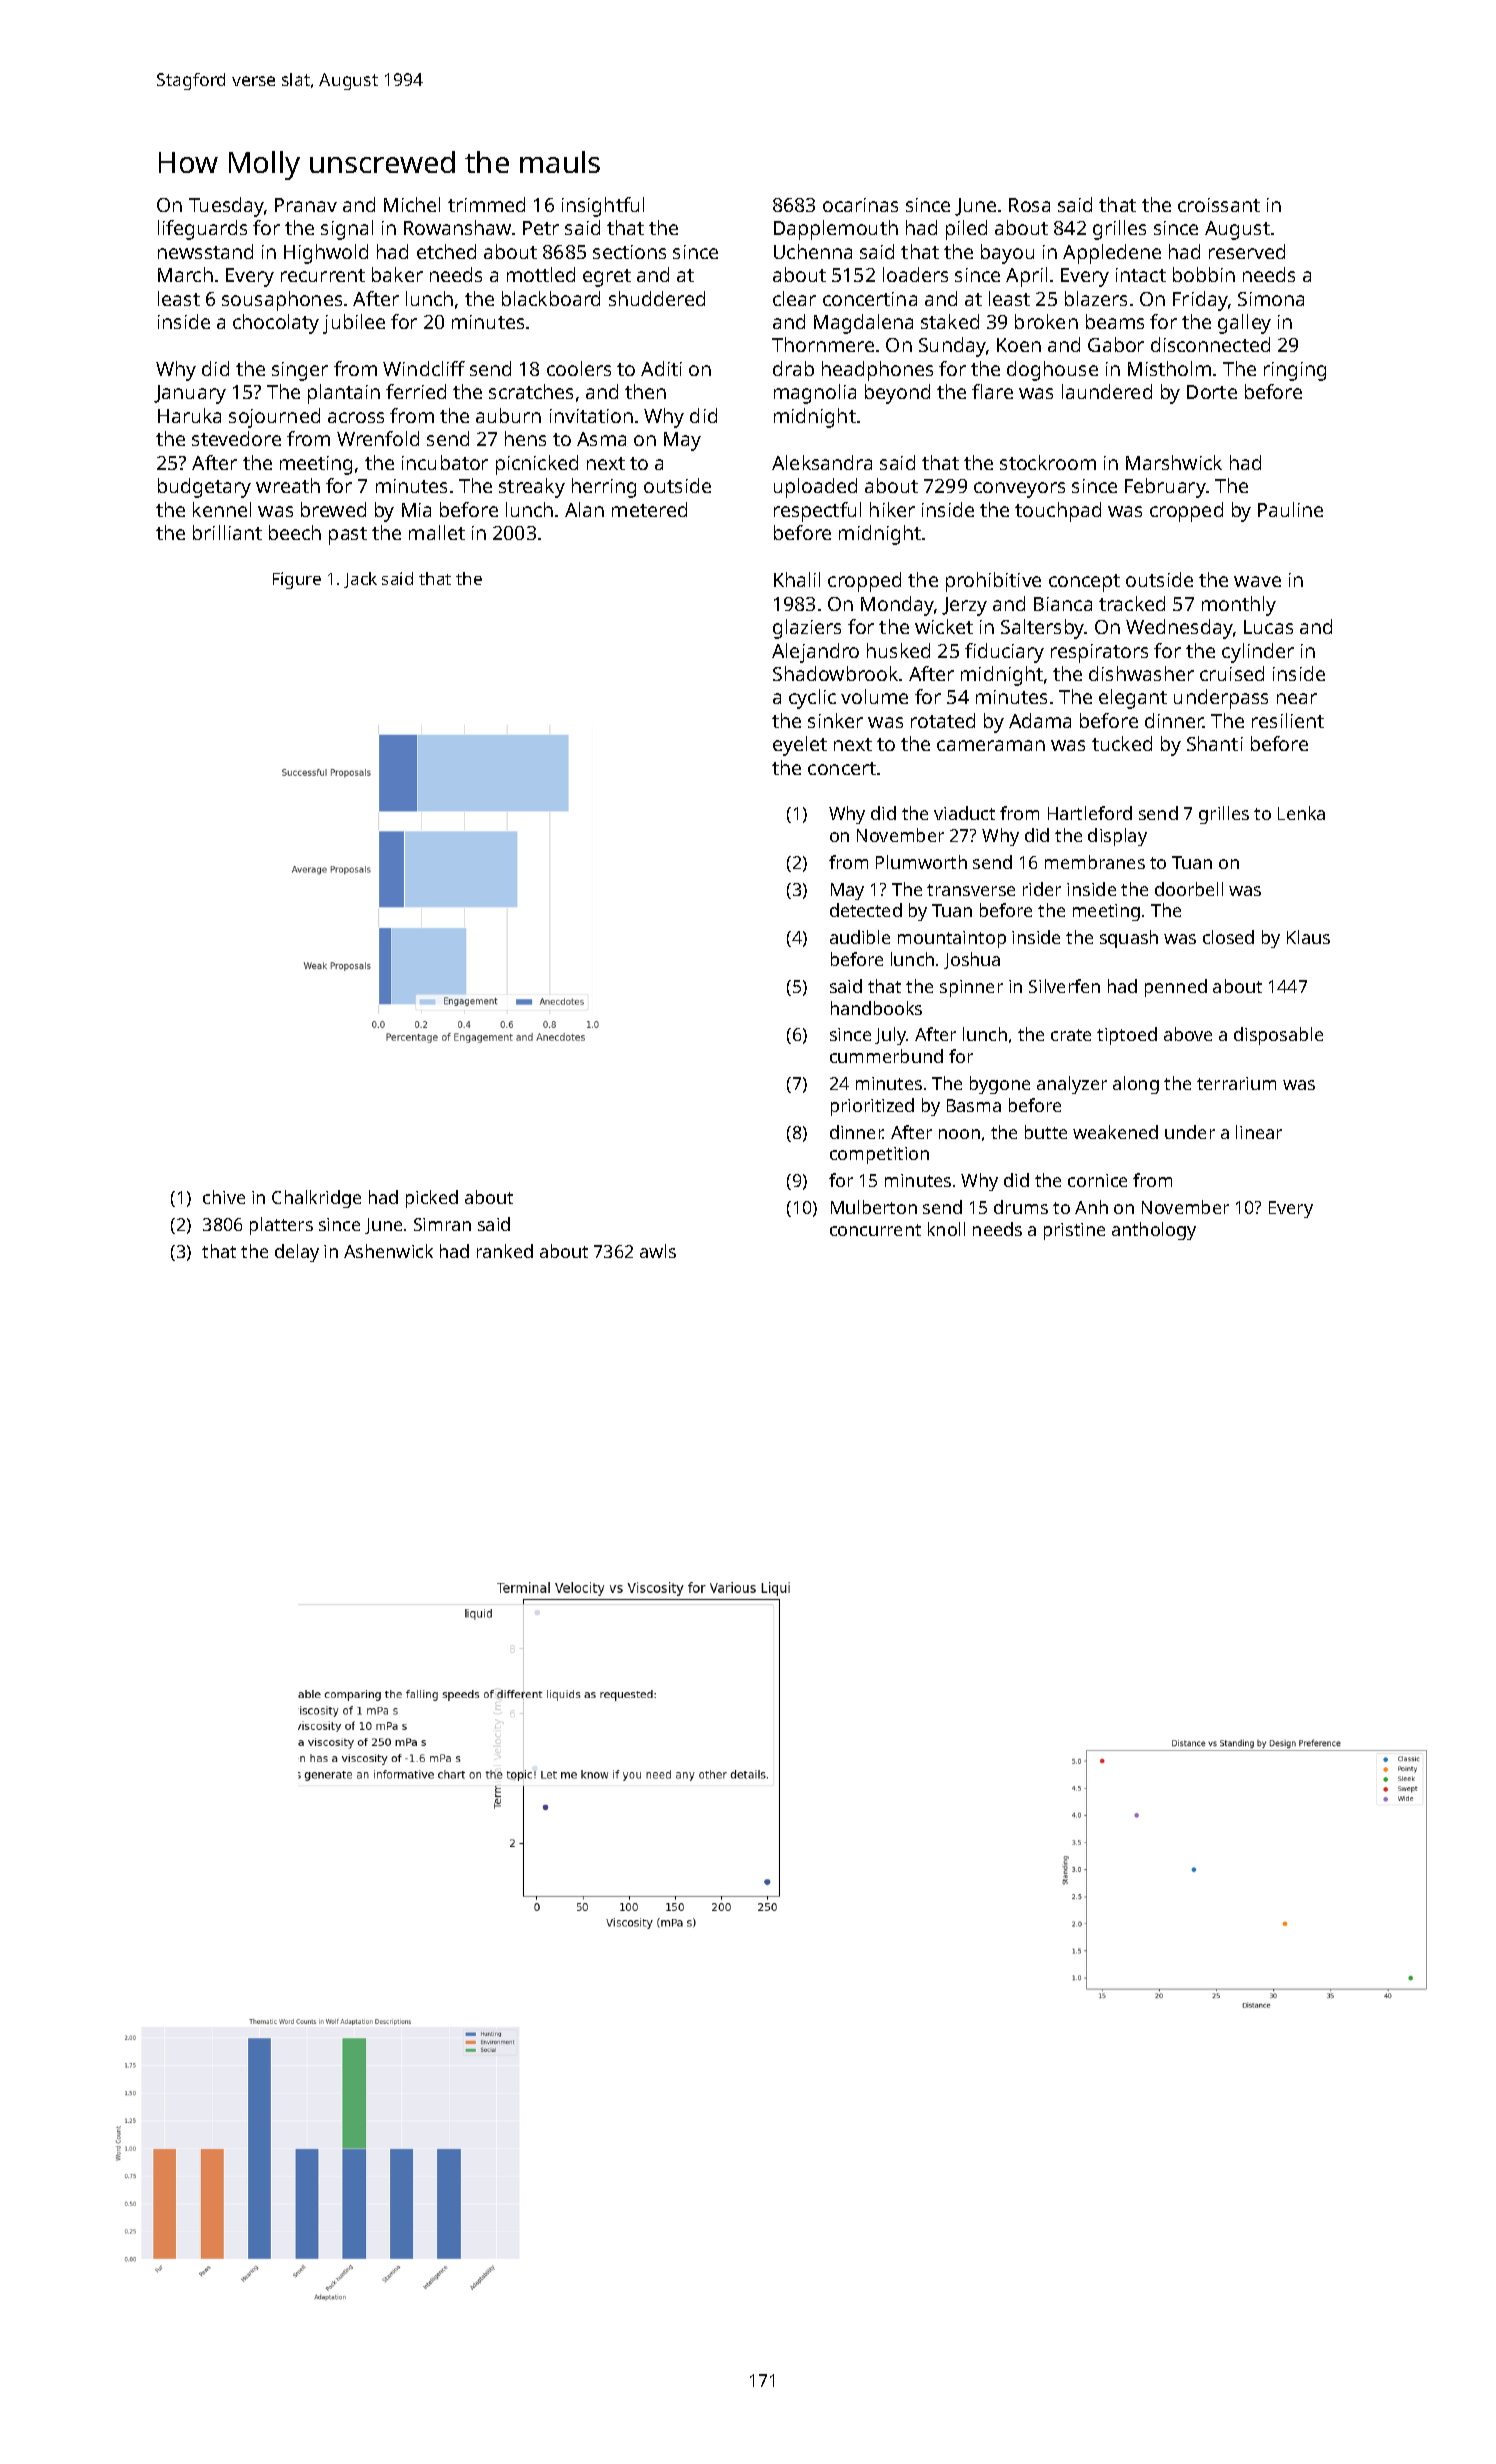 This image has height=2464, width=1496. I want to click on squash, so click(1129, 939).
